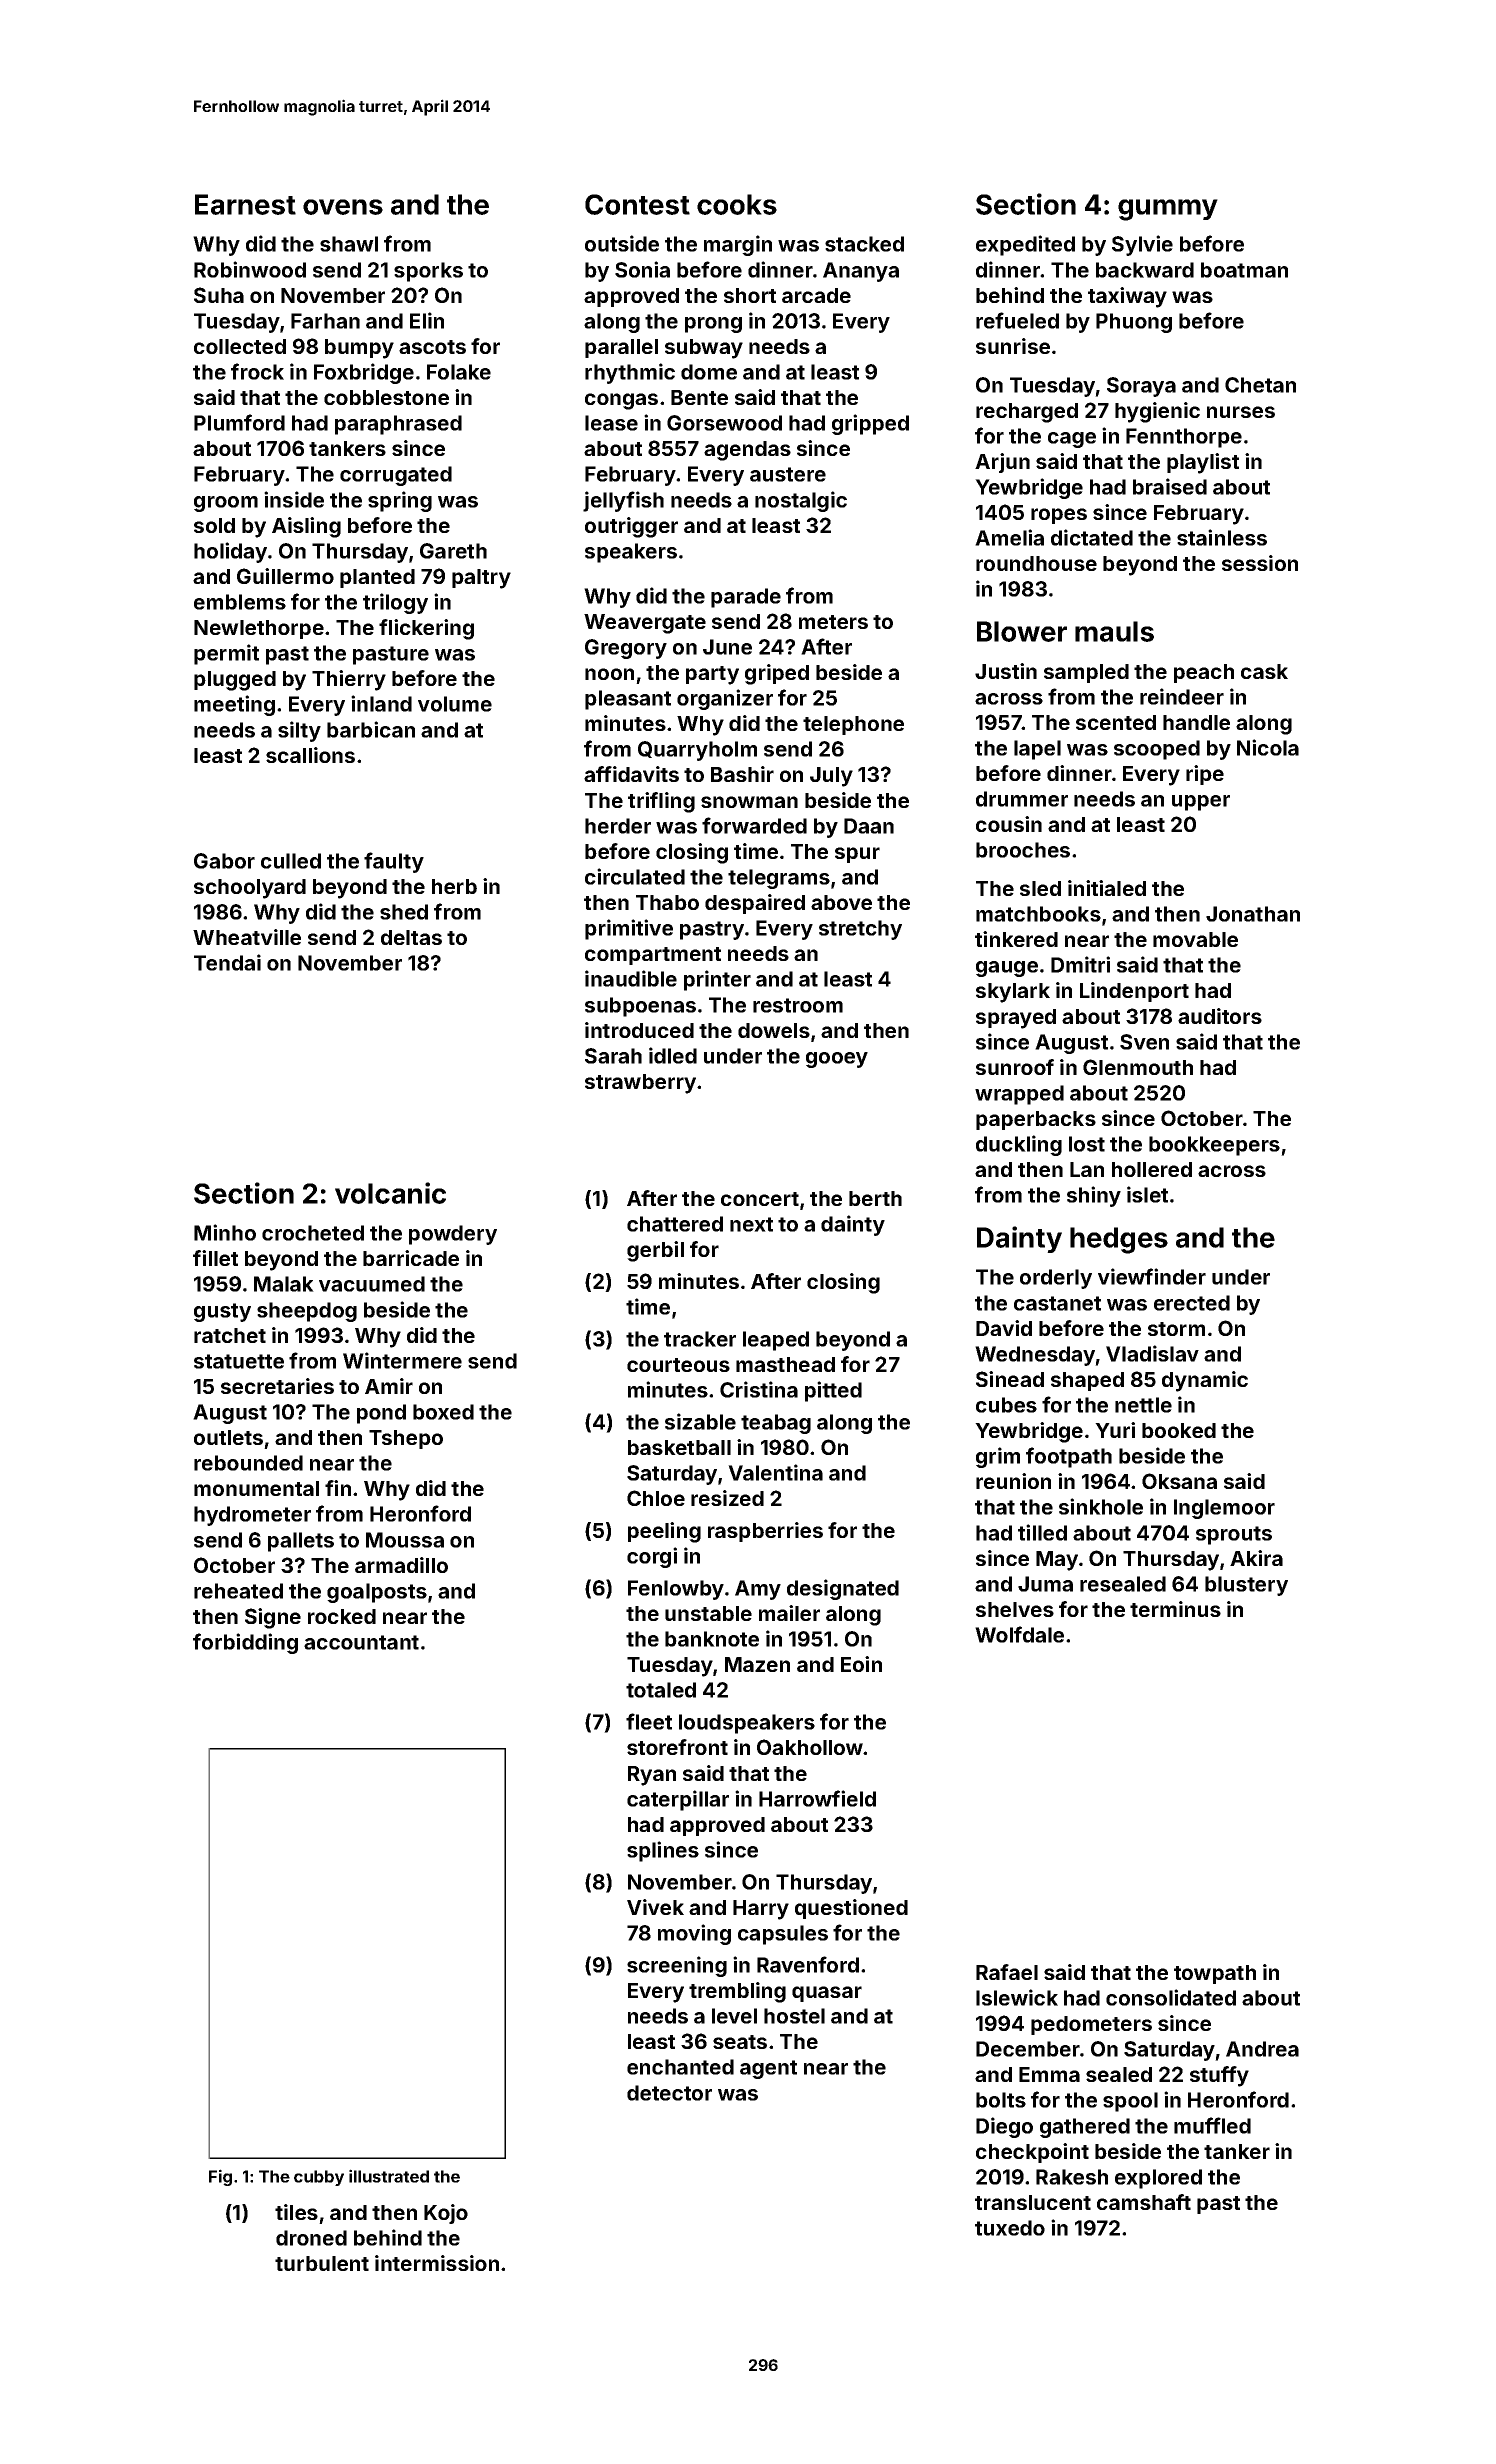 The height and width of the document is (2464, 1496). Describe the element at coordinates (1107, 888) in the document. I see `initialed` at that location.
